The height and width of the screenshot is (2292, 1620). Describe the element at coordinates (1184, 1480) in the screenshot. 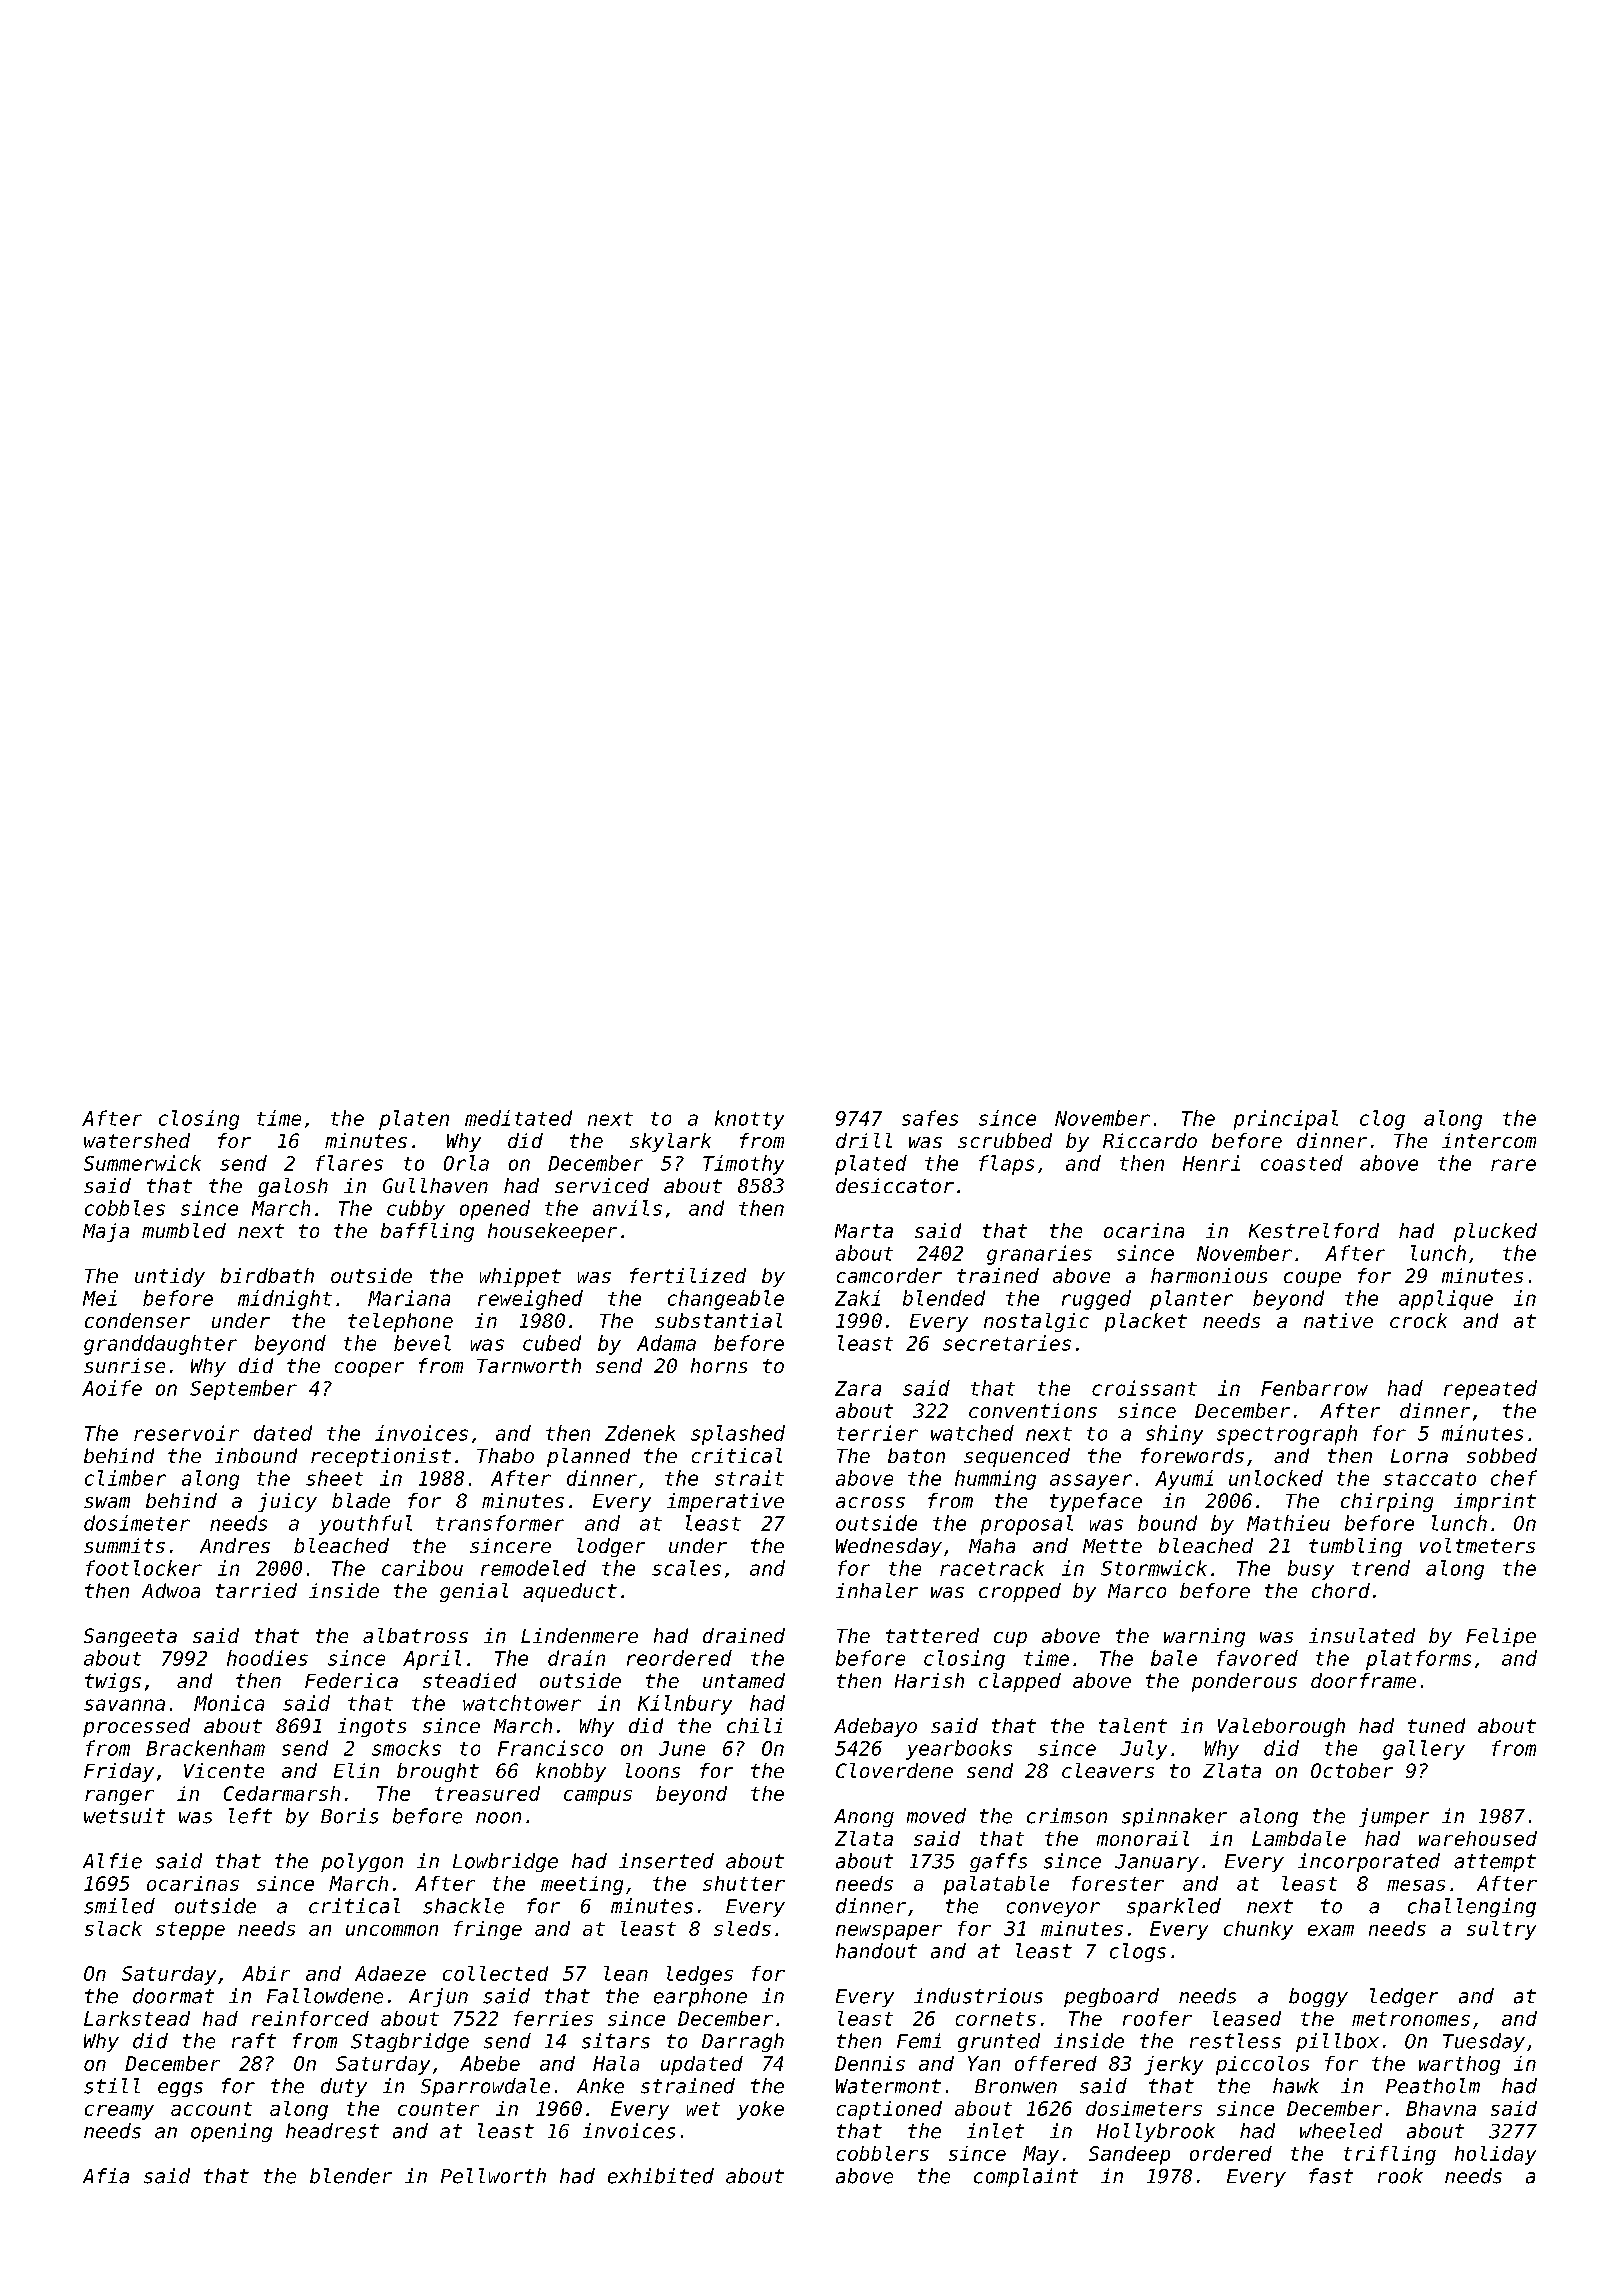

I see `Ayumi` at that location.
